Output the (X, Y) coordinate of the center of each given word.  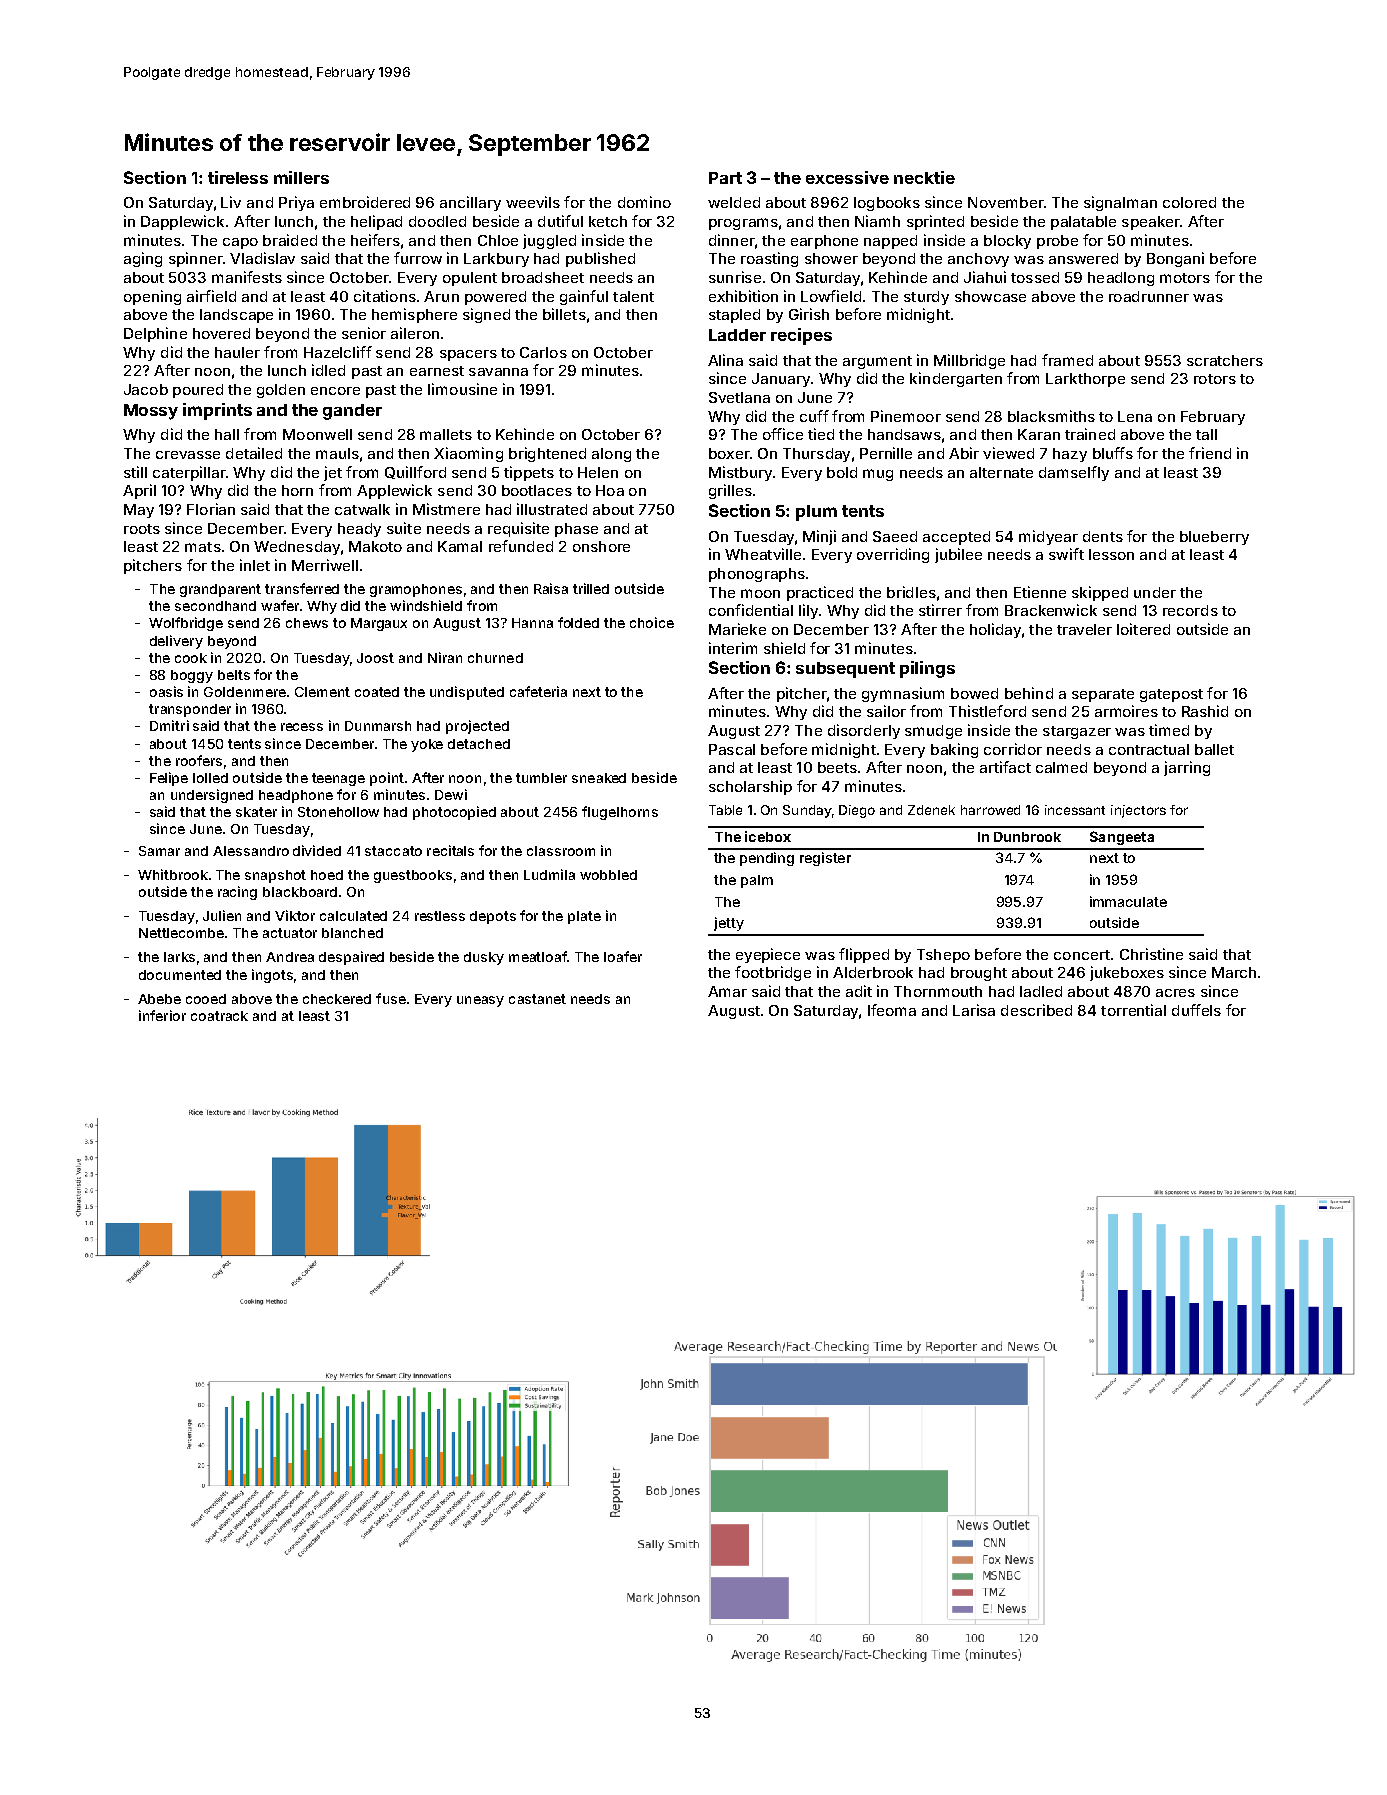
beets (837, 767)
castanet (537, 999)
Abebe (159, 999)
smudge (933, 732)
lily (808, 611)
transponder (190, 710)
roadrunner (1149, 296)
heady (359, 530)
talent (633, 296)
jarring (1187, 768)
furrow (418, 258)
